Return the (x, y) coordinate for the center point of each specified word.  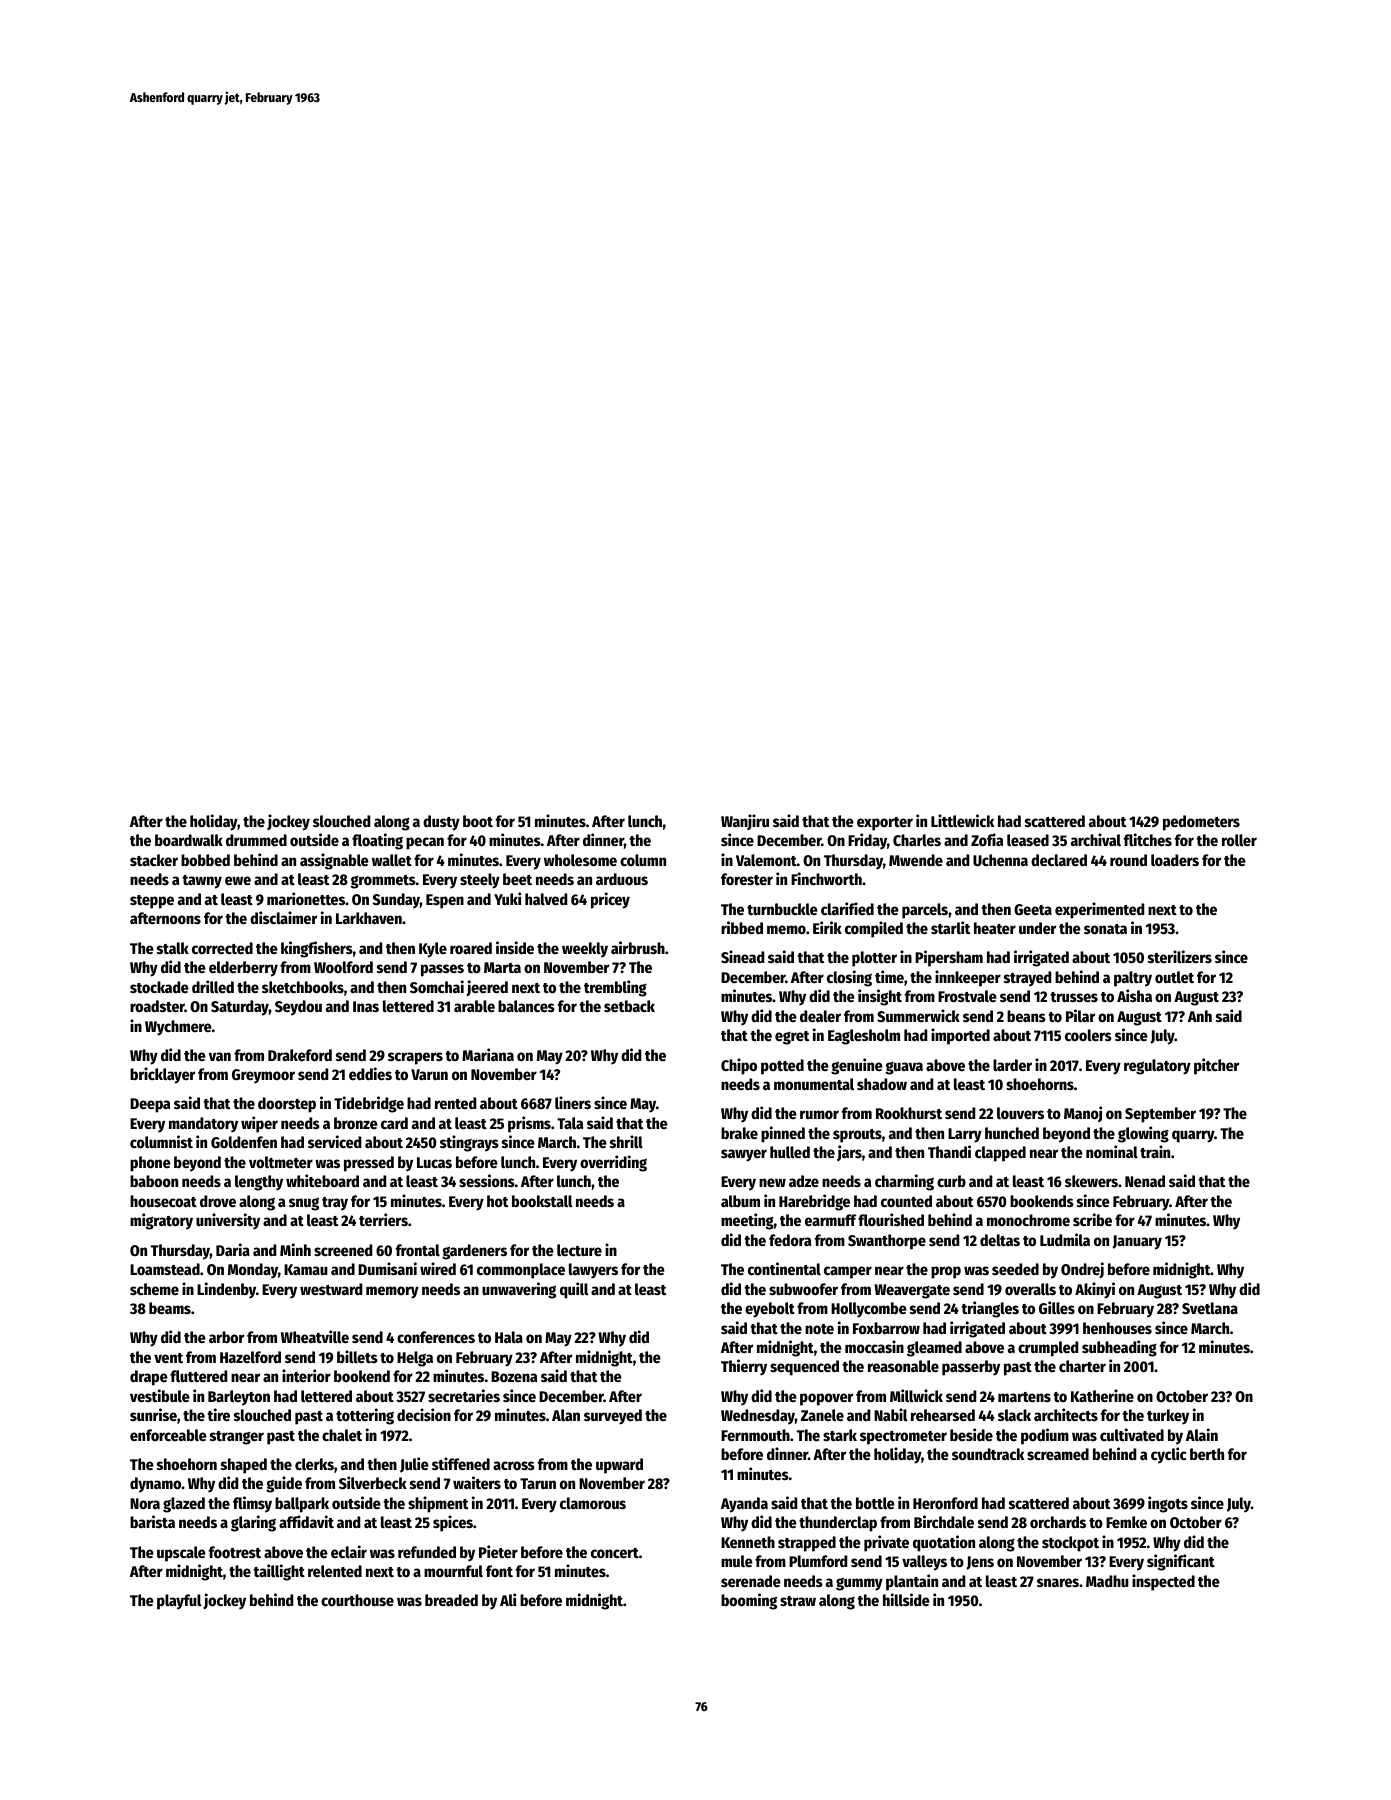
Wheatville (315, 1336)
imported (960, 1036)
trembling (615, 988)
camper (848, 1272)
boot (478, 821)
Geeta (1033, 909)
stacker (154, 860)
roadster (157, 1006)
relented (335, 1571)
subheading (1119, 1348)
